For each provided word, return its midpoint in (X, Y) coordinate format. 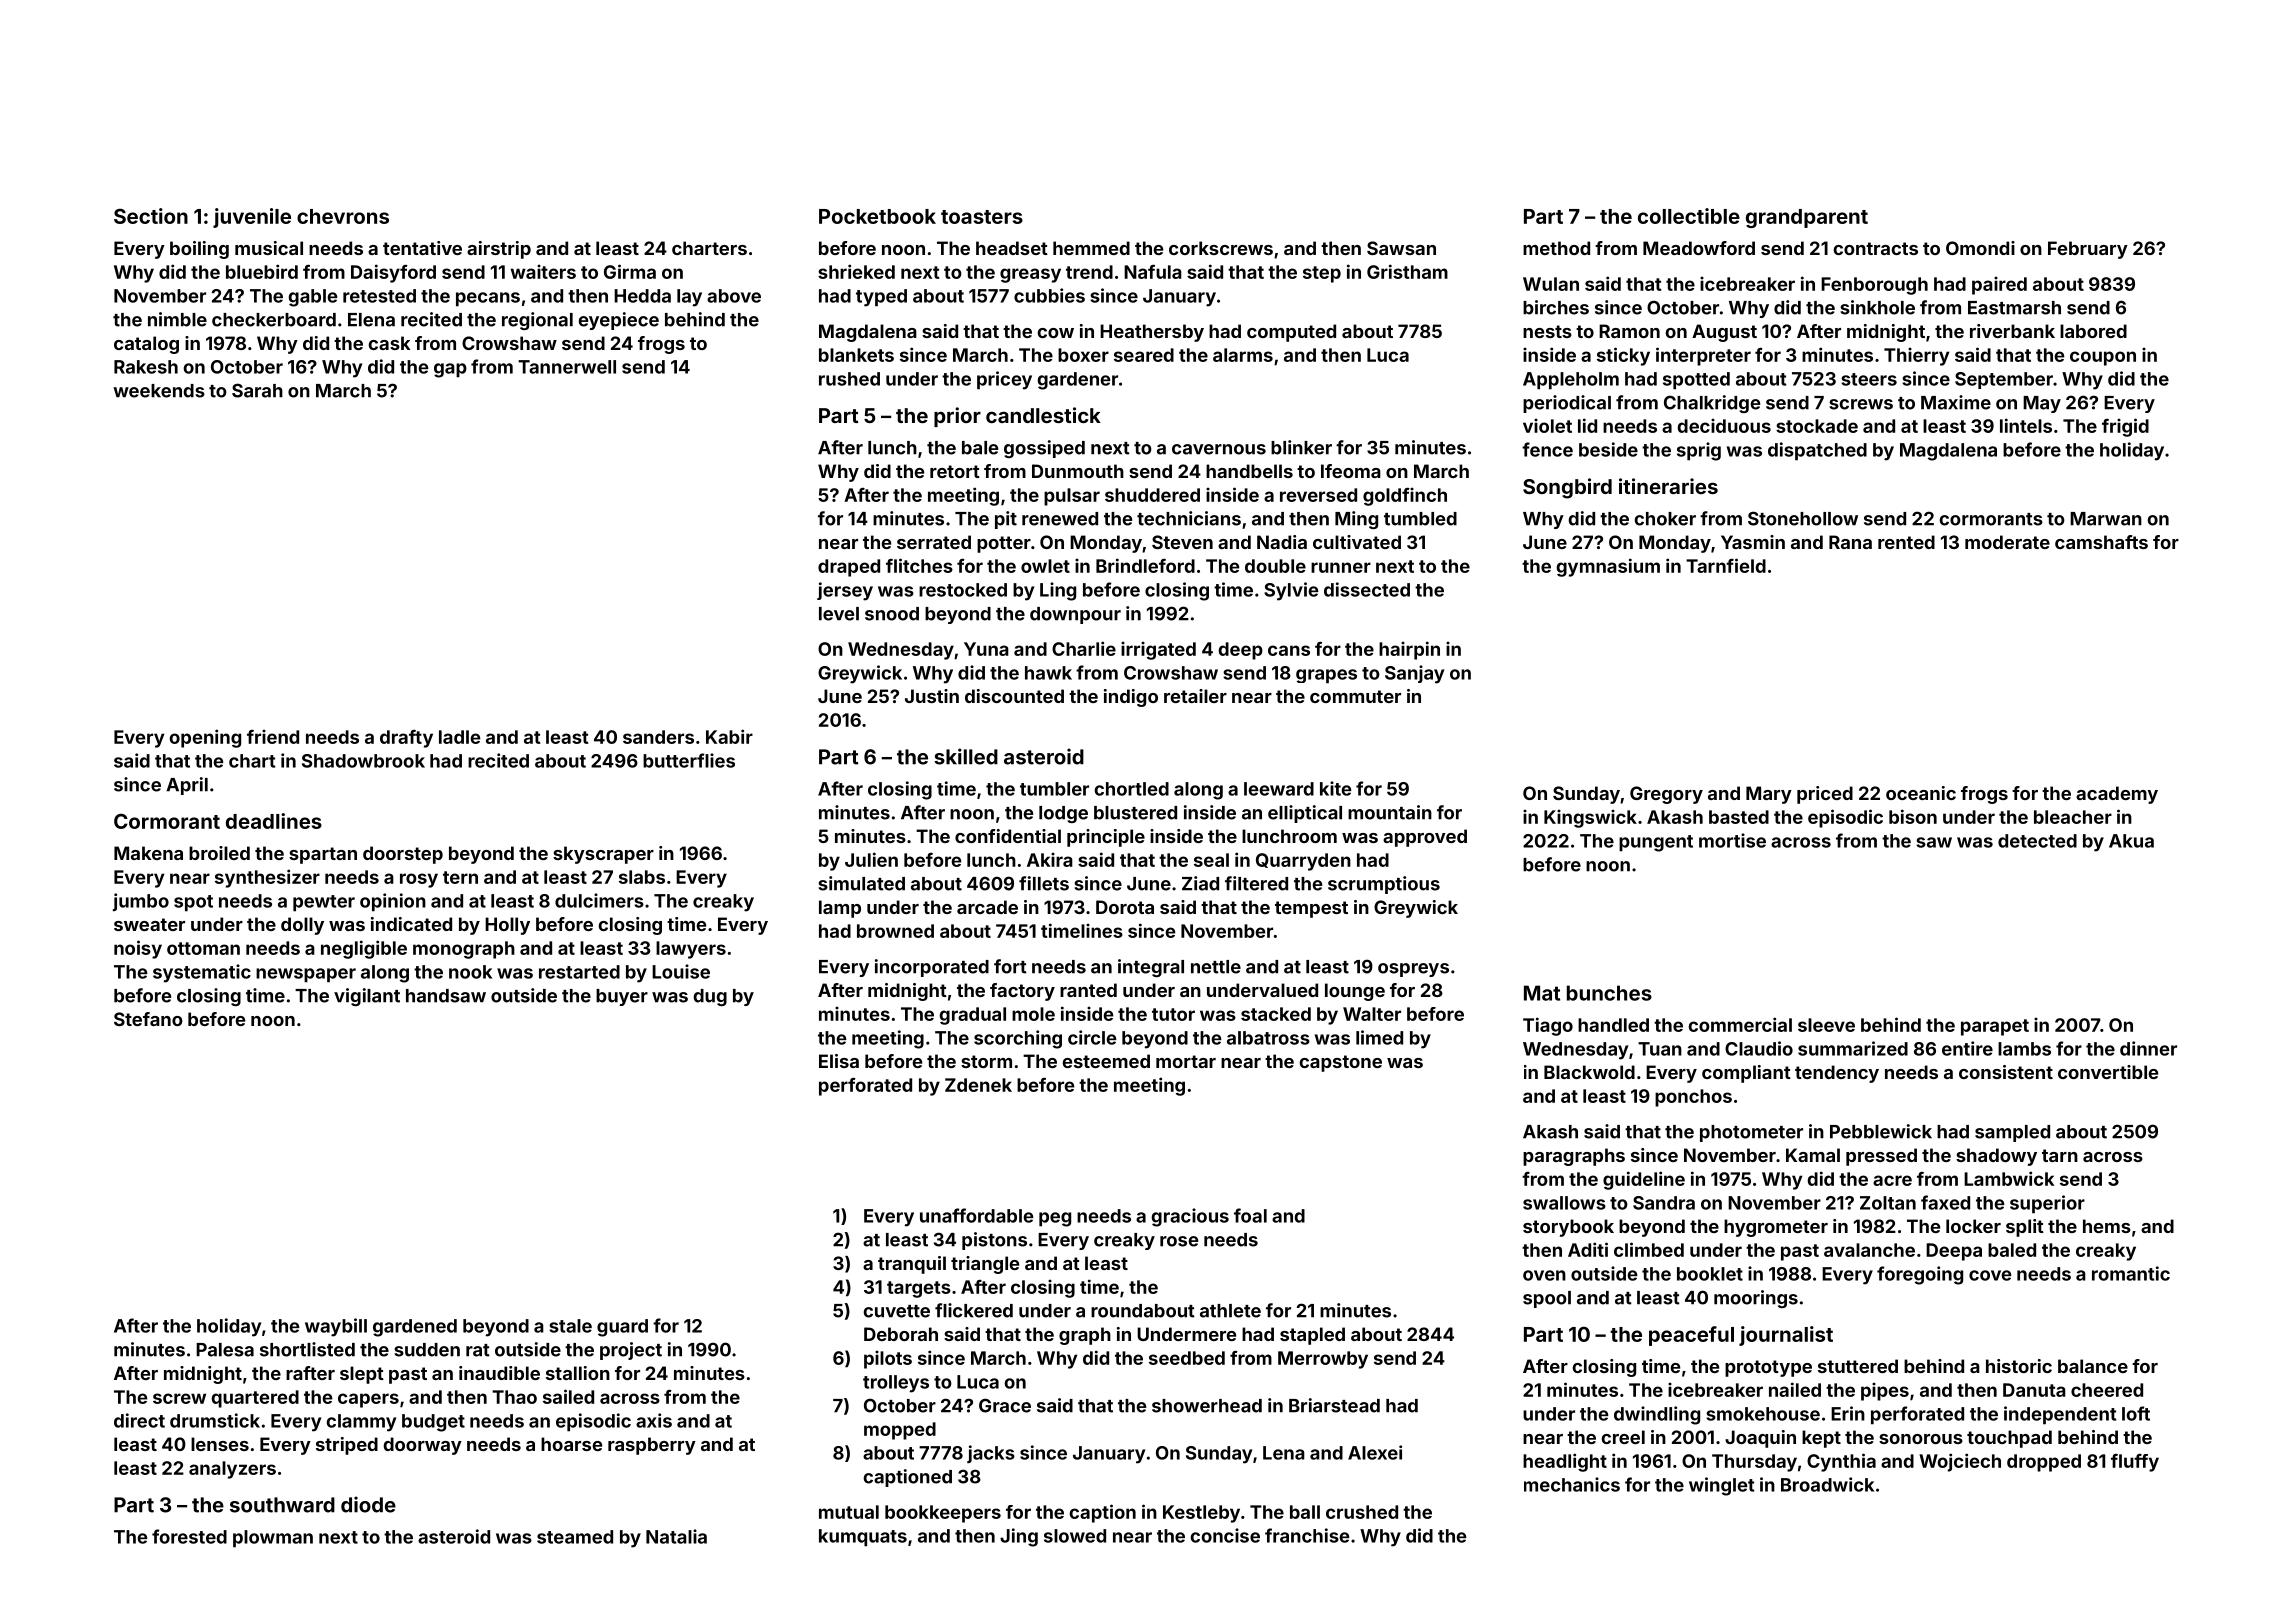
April (187, 786)
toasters (982, 217)
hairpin (1409, 650)
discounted (1014, 696)
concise (1225, 1535)
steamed (575, 1537)
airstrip (499, 250)
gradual (972, 1016)
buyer (622, 997)
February (2088, 250)
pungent (1656, 843)
